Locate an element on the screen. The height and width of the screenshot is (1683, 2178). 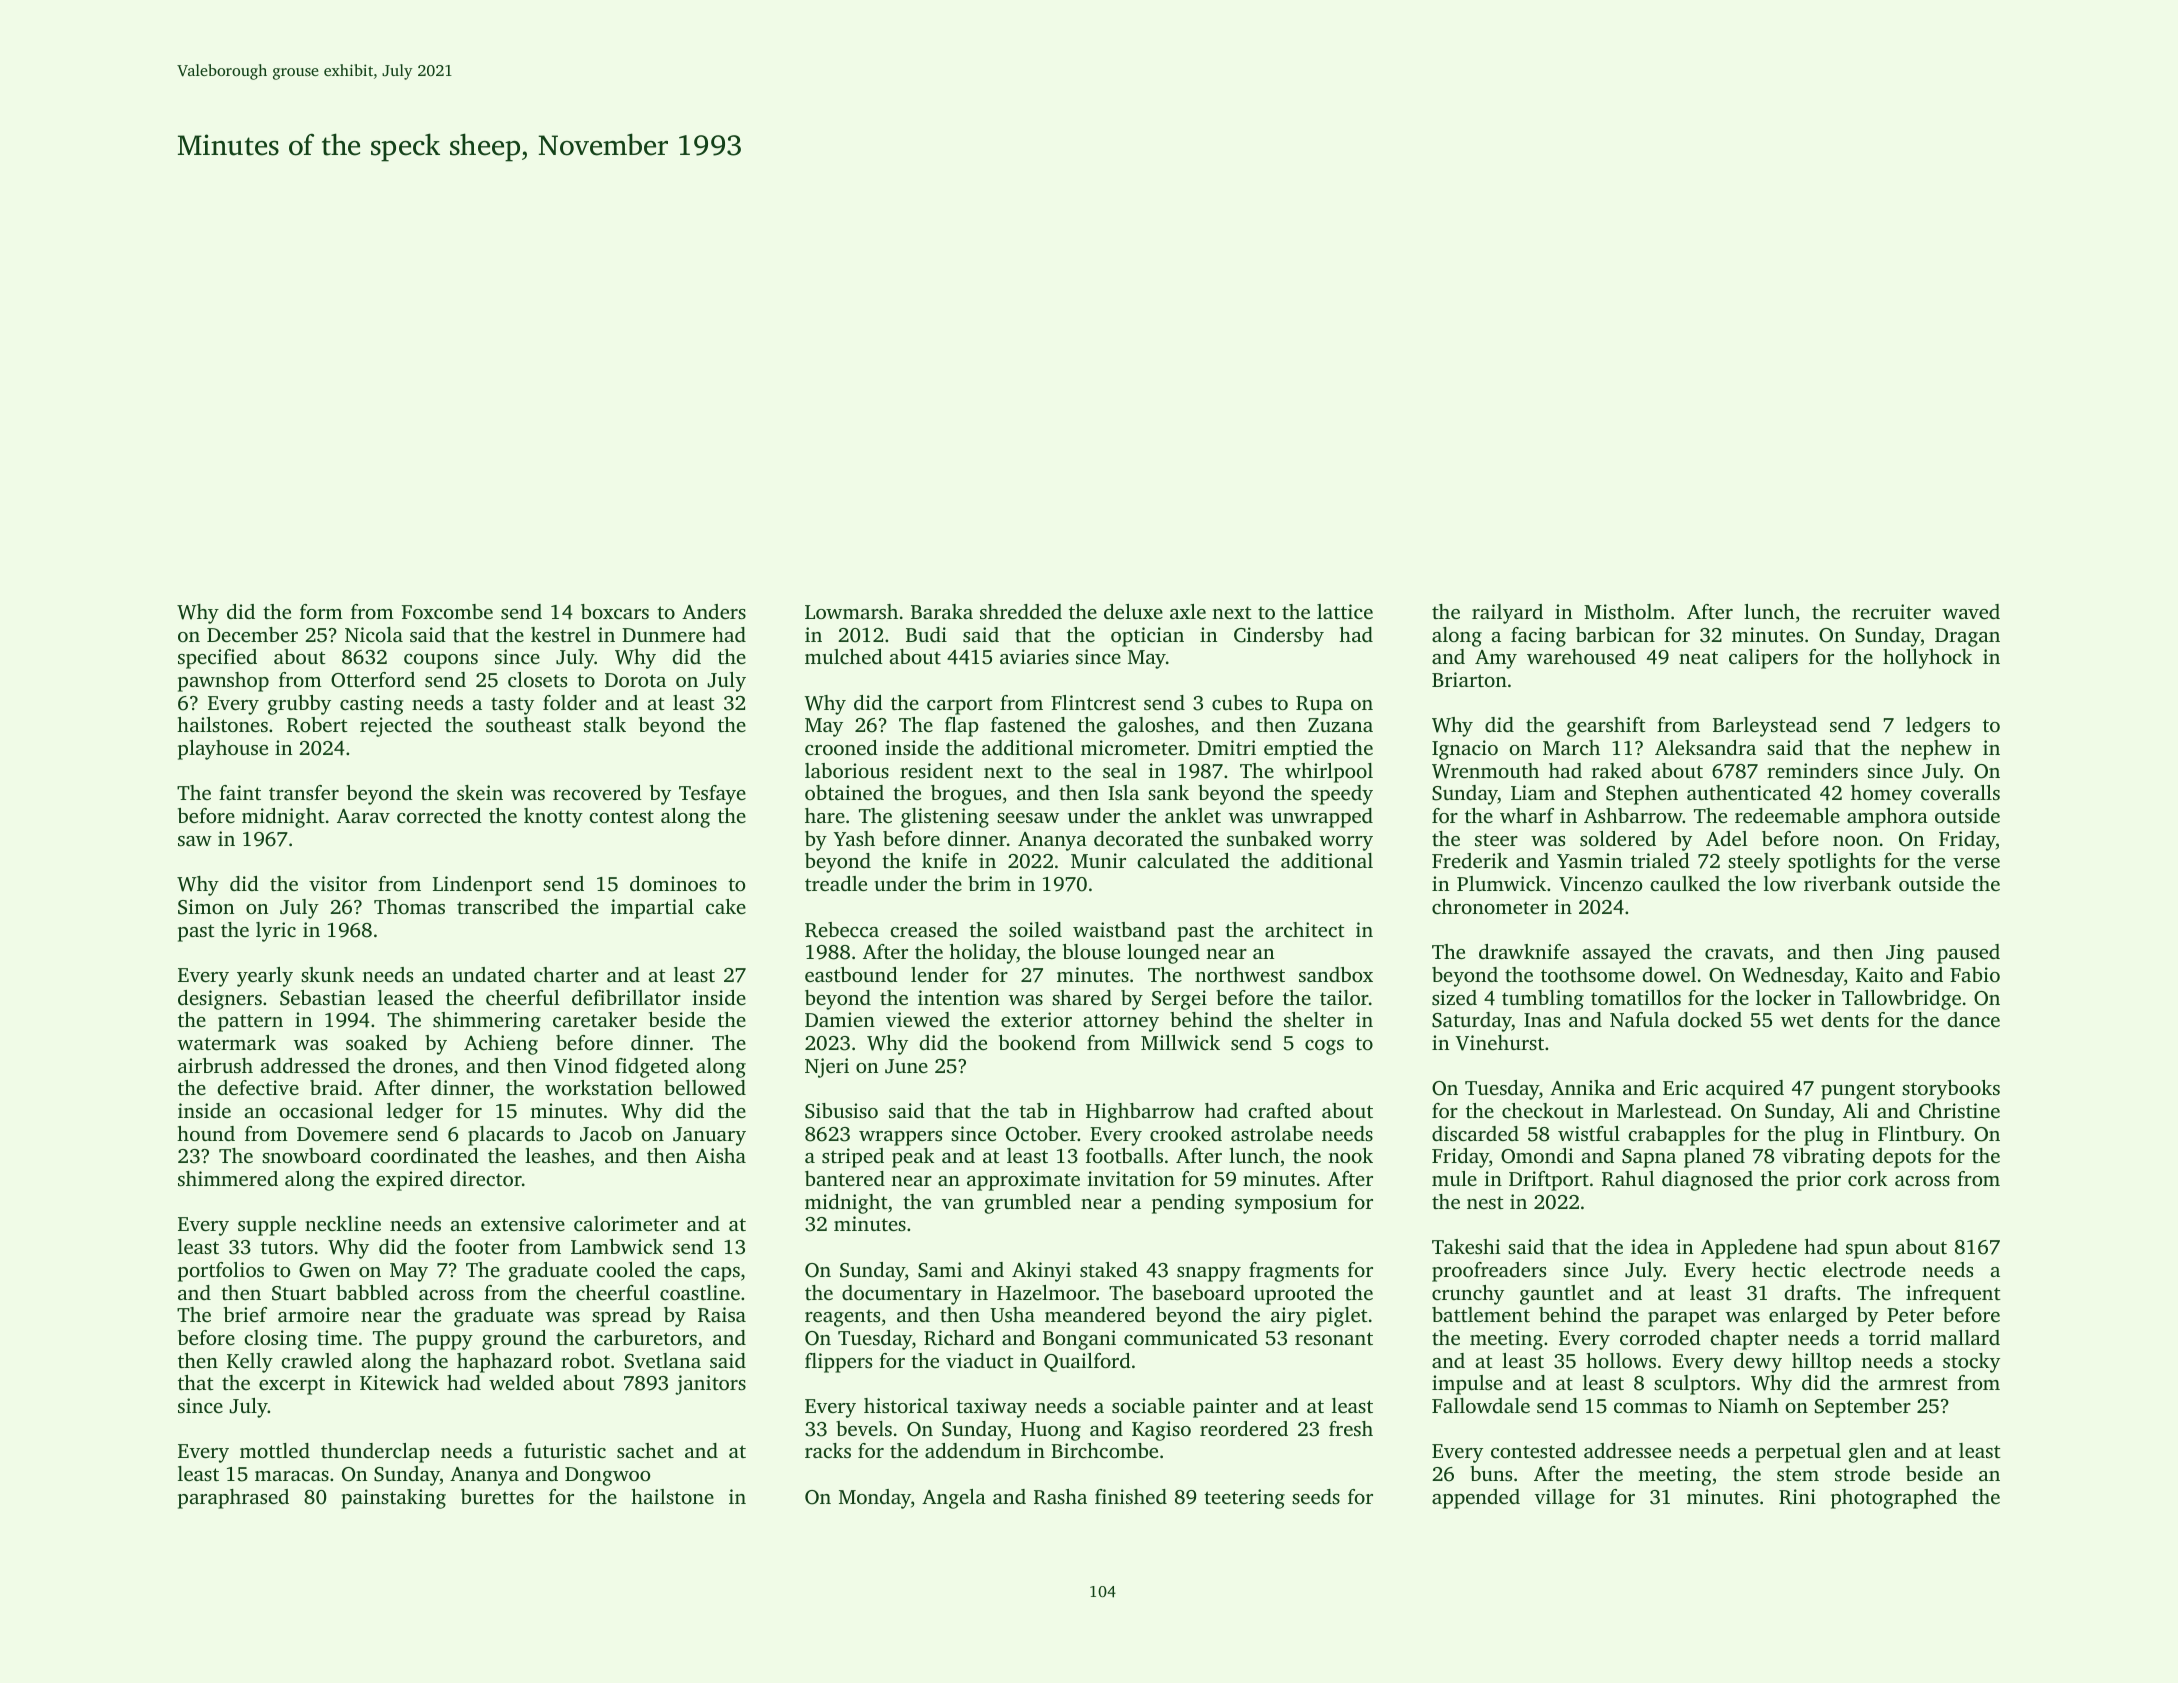
spun is located at coordinates (1867, 1251).
